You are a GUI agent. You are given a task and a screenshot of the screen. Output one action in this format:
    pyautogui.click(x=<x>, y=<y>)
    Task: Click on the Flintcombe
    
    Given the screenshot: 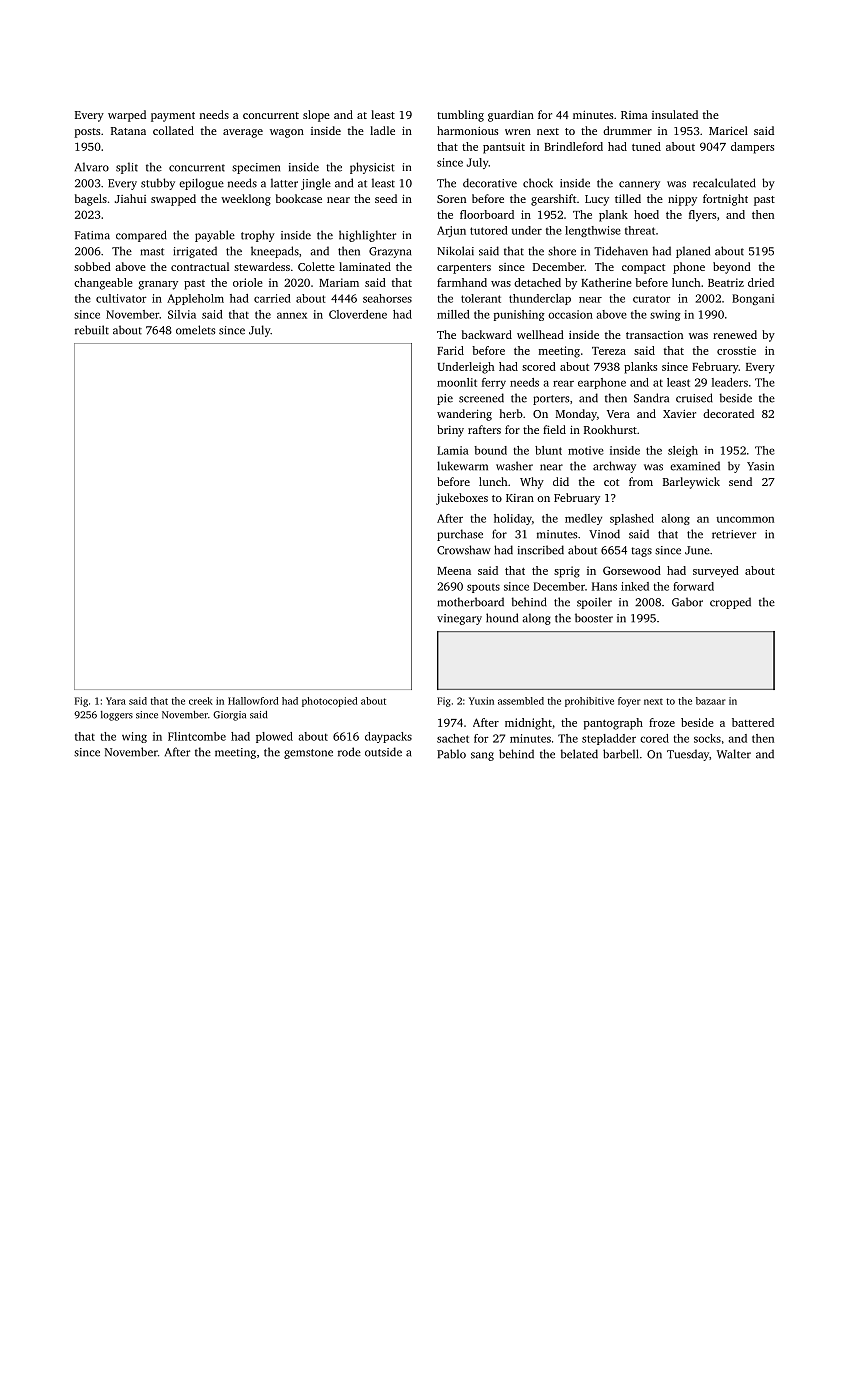 What is the action you would take?
    pyautogui.click(x=197, y=736)
